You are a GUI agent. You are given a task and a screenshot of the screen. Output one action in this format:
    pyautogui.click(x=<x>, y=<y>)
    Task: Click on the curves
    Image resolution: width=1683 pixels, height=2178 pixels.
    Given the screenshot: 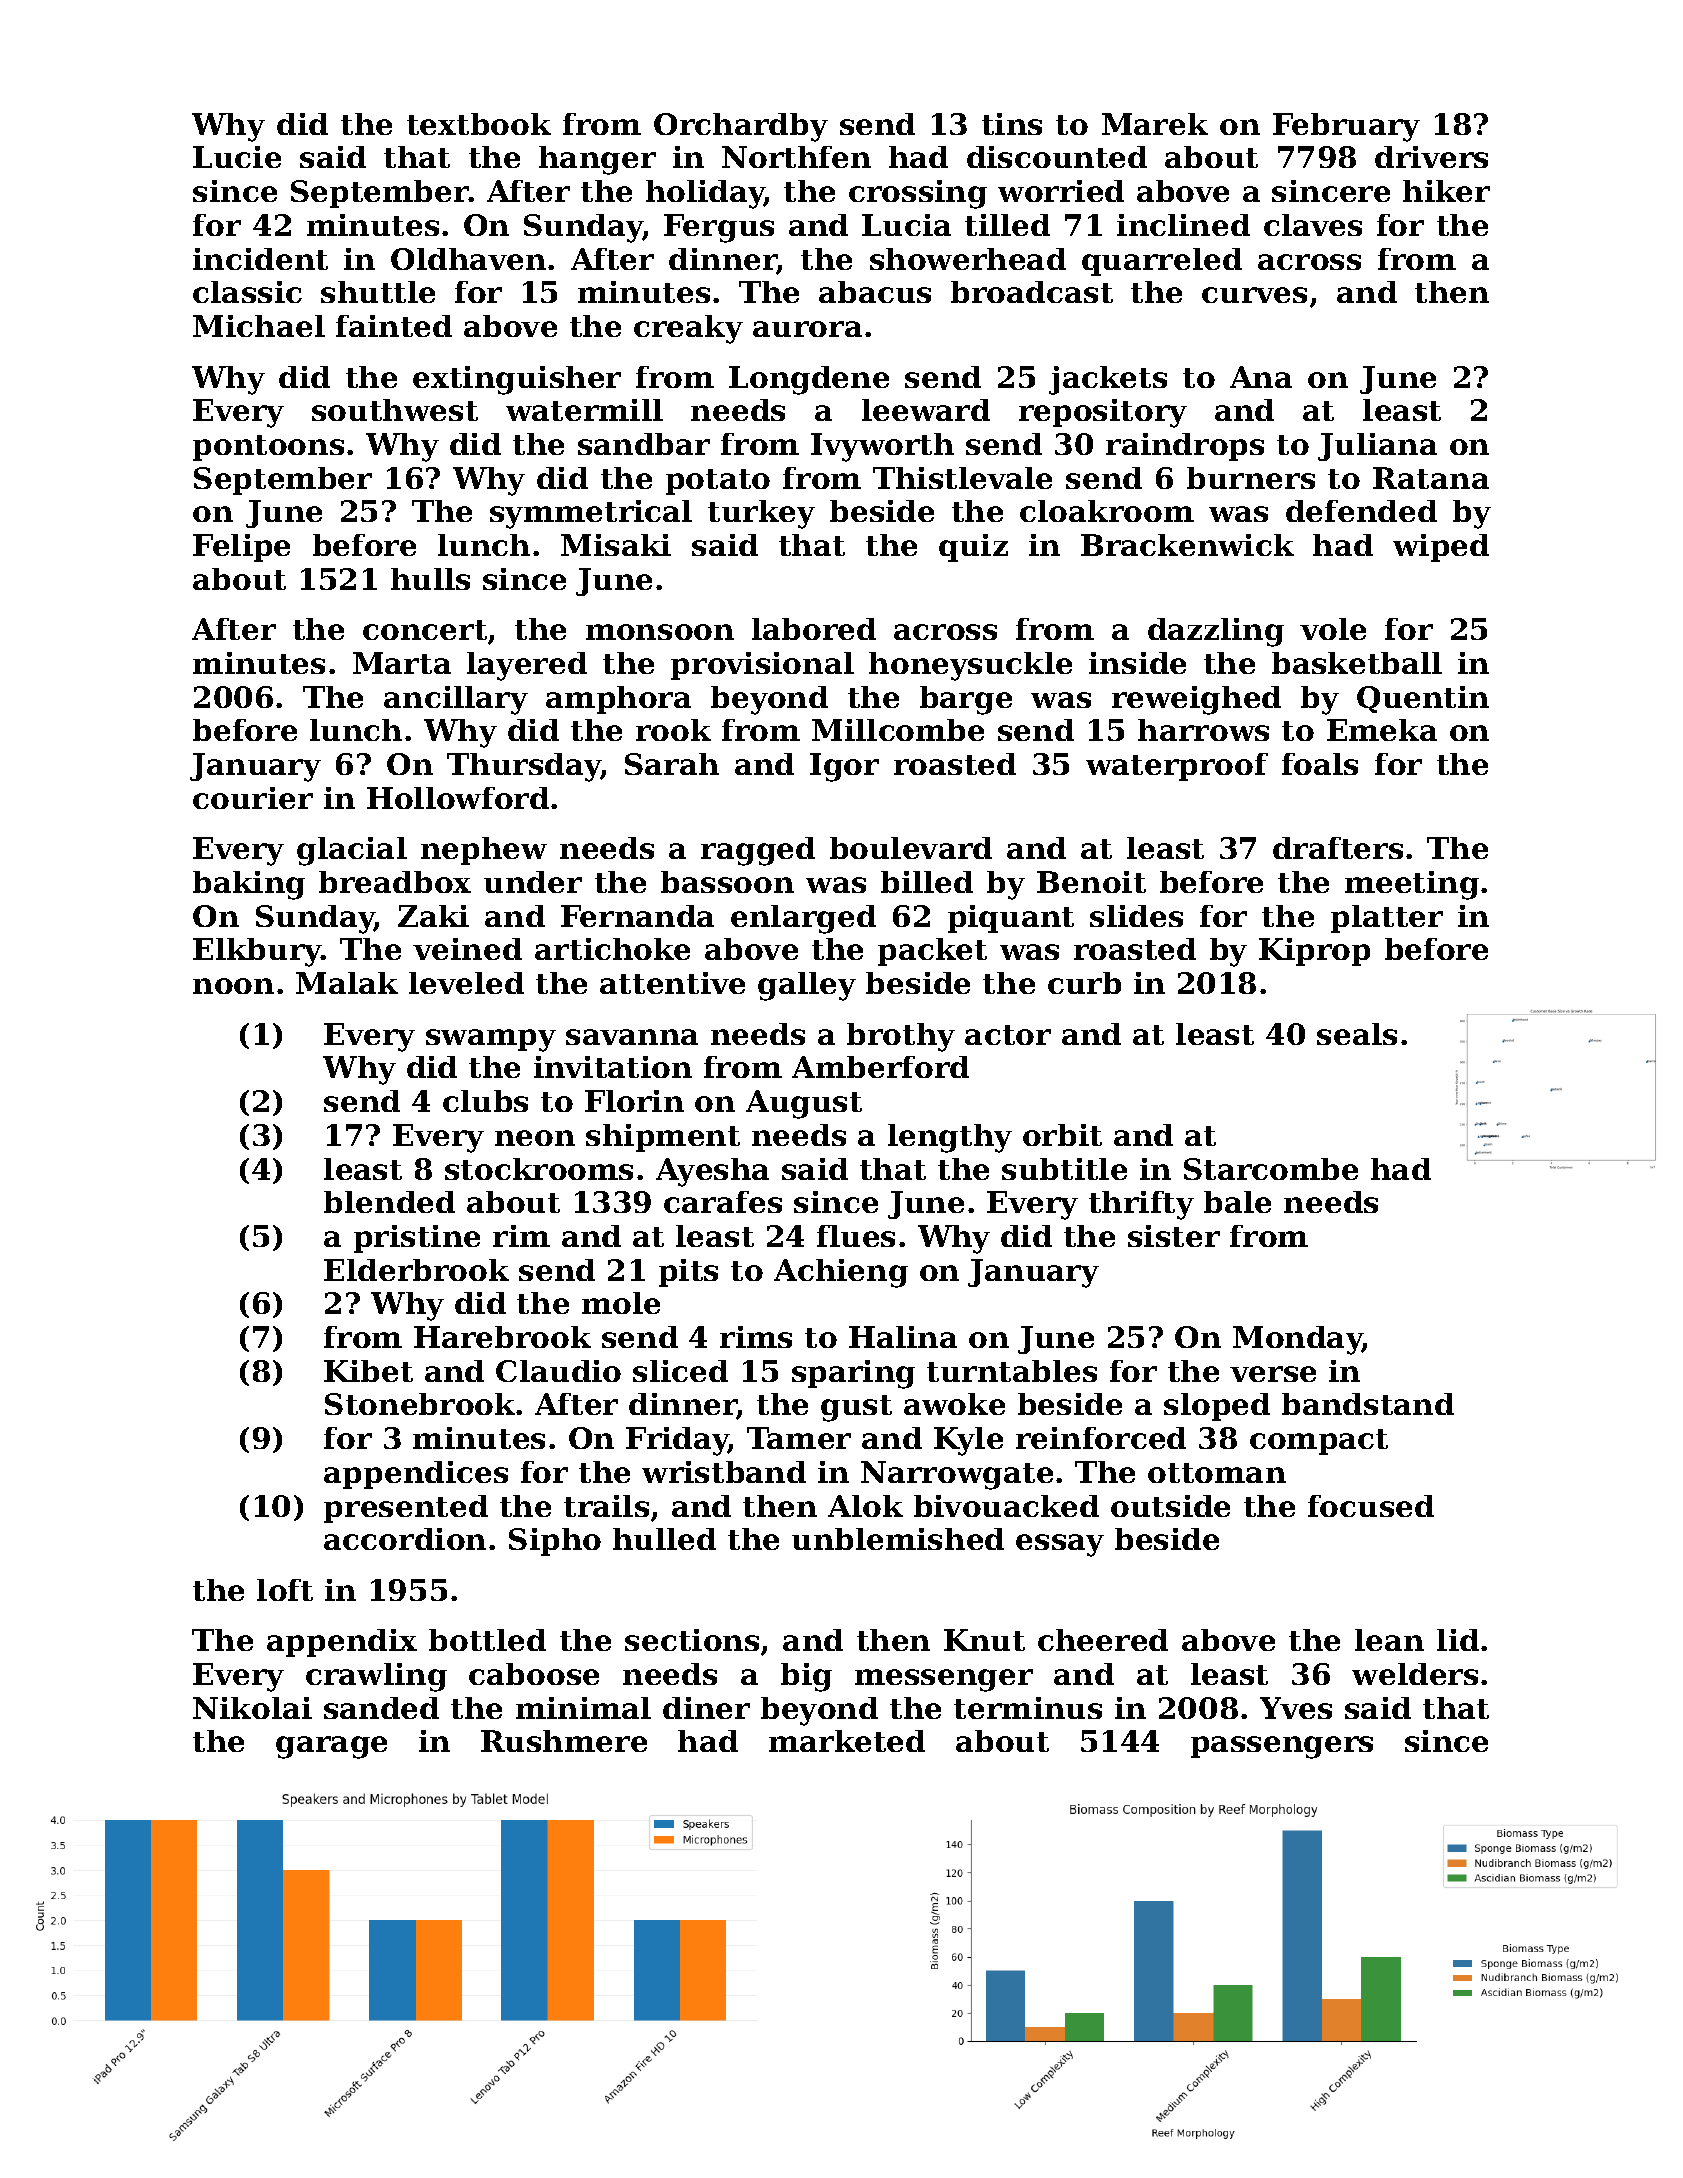 What is the action you would take?
    pyautogui.click(x=1254, y=295)
